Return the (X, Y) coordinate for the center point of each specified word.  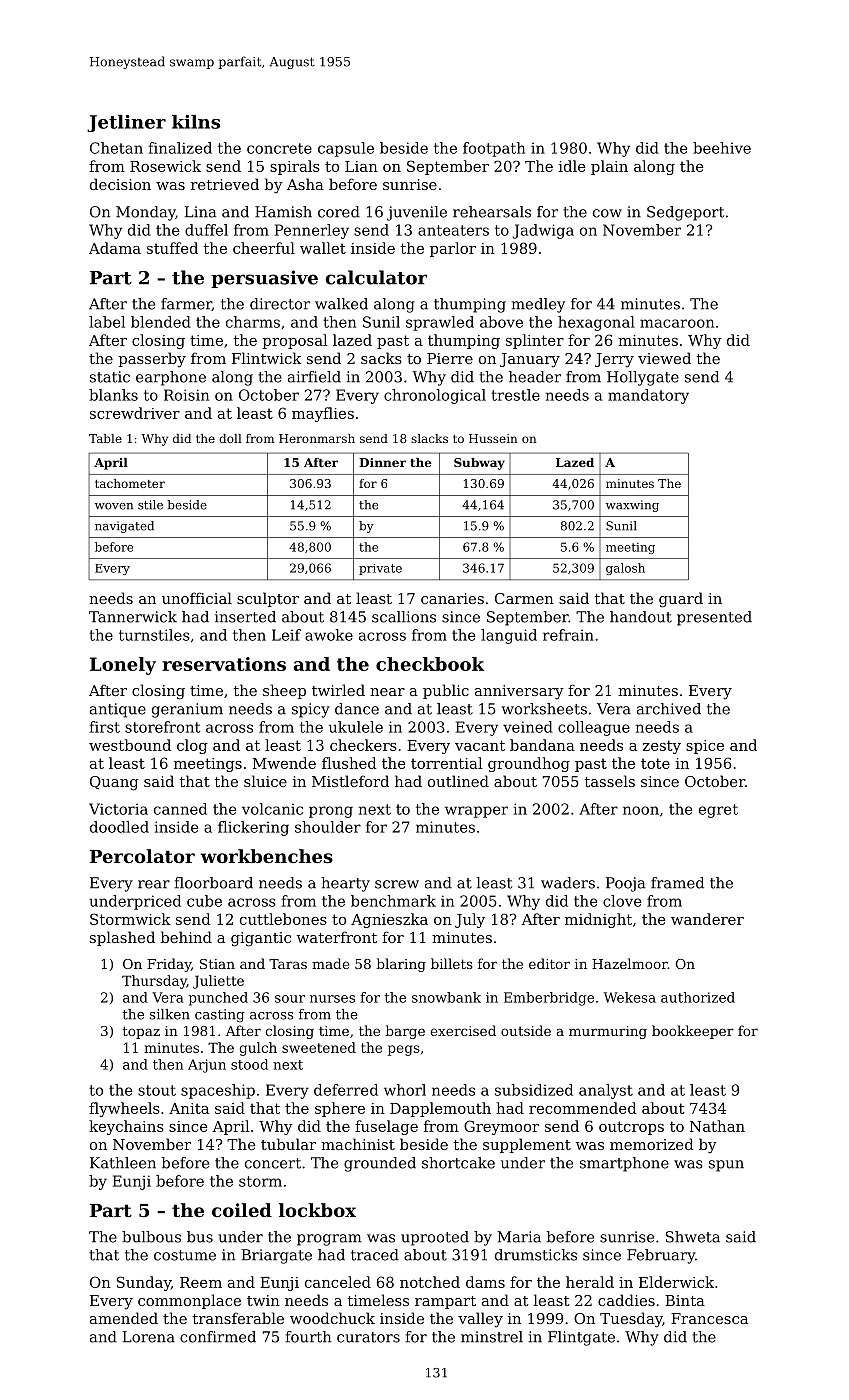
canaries (452, 598)
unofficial (197, 598)
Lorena (148, 1337)
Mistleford (350, 781)
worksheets (544, 709)
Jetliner (126, 123)
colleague (594, 728)
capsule (346, 149)
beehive (722, 148)
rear (154, 884)
